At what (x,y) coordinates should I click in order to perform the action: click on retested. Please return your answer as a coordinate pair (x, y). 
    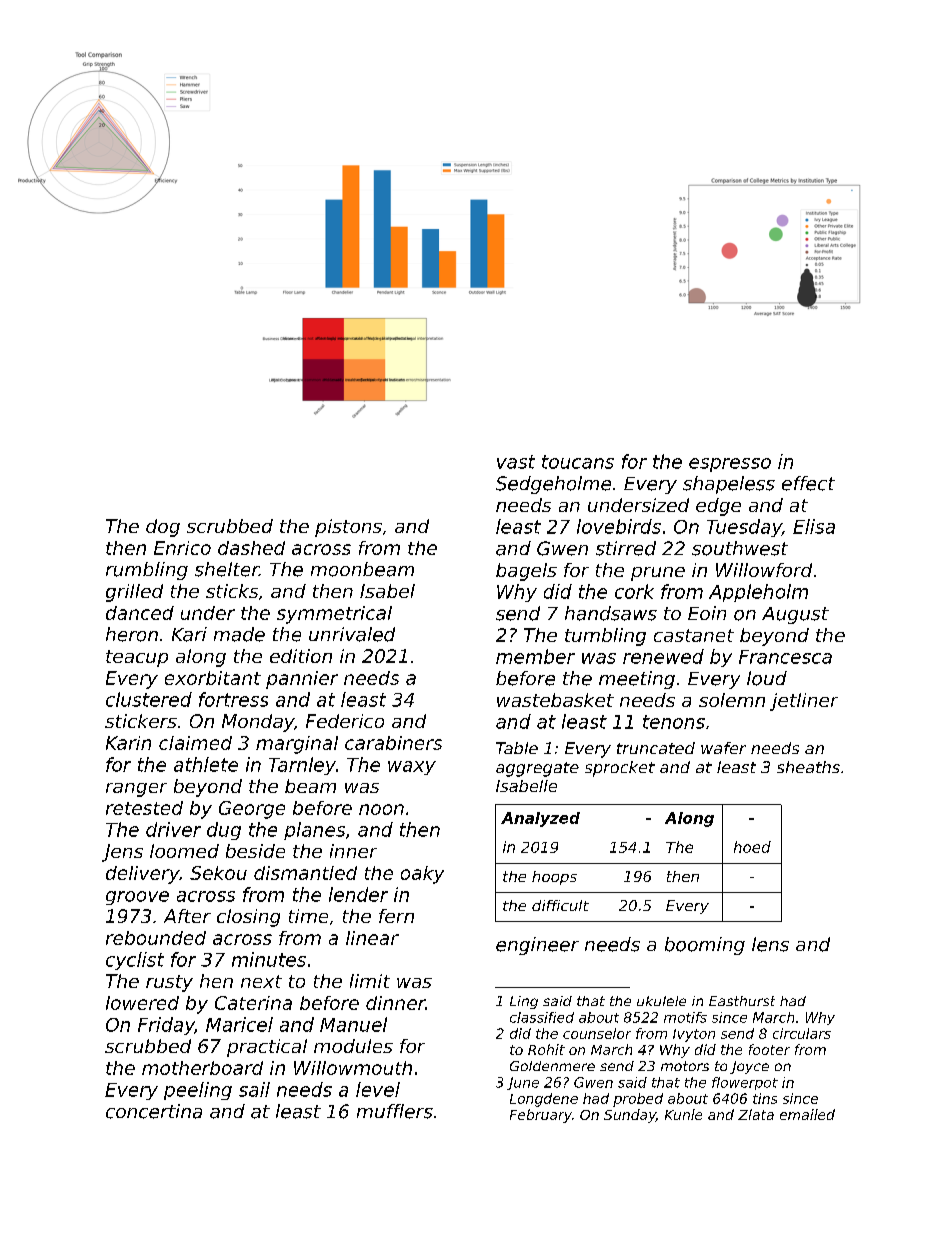
    Looking at the image, I should click on (144, 808).
